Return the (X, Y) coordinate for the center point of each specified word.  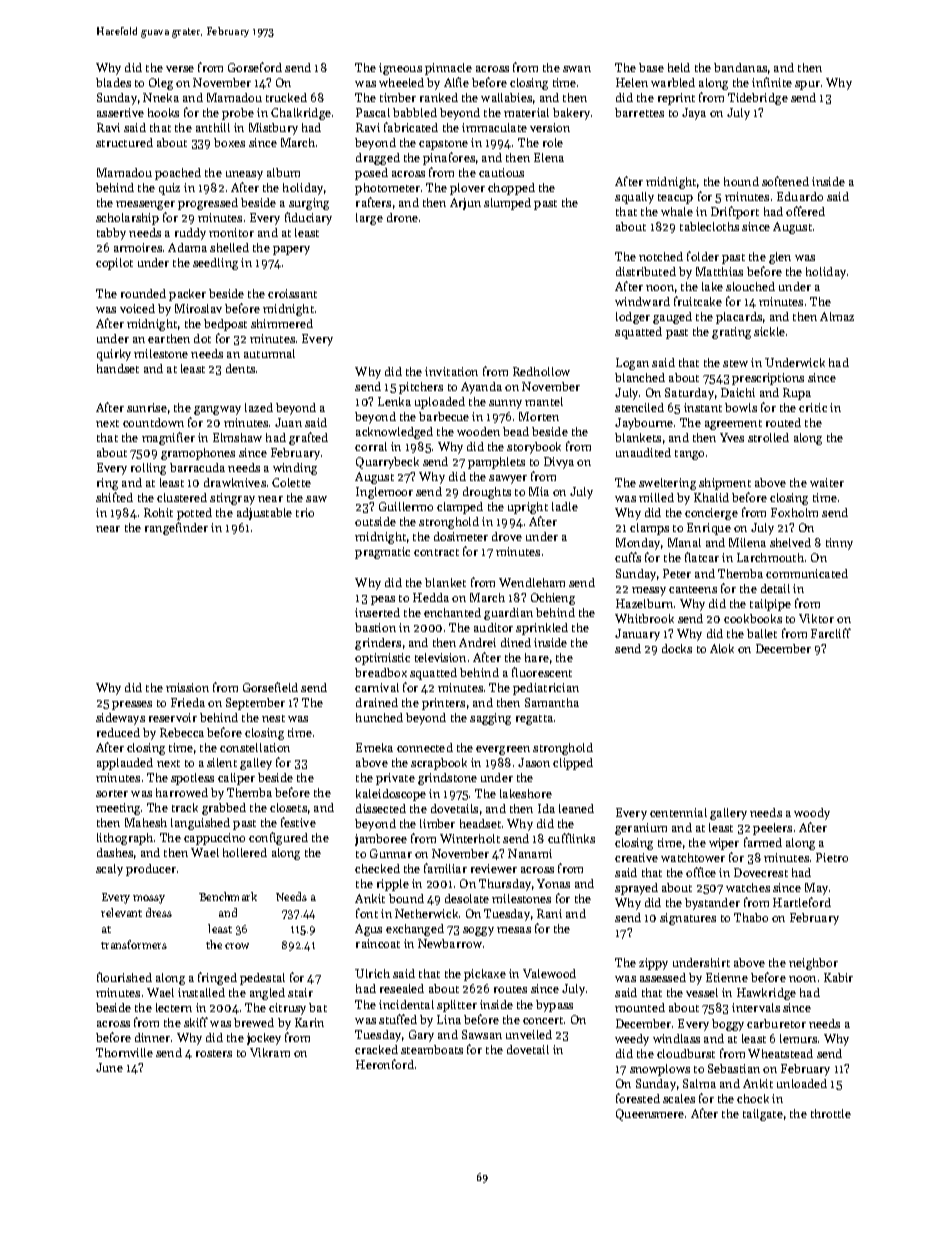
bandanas (740, 67)
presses (132, 705)
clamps (649, 529)
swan (577, 69)
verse (180, 69)
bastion (375, 627)
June (109, 1067)
